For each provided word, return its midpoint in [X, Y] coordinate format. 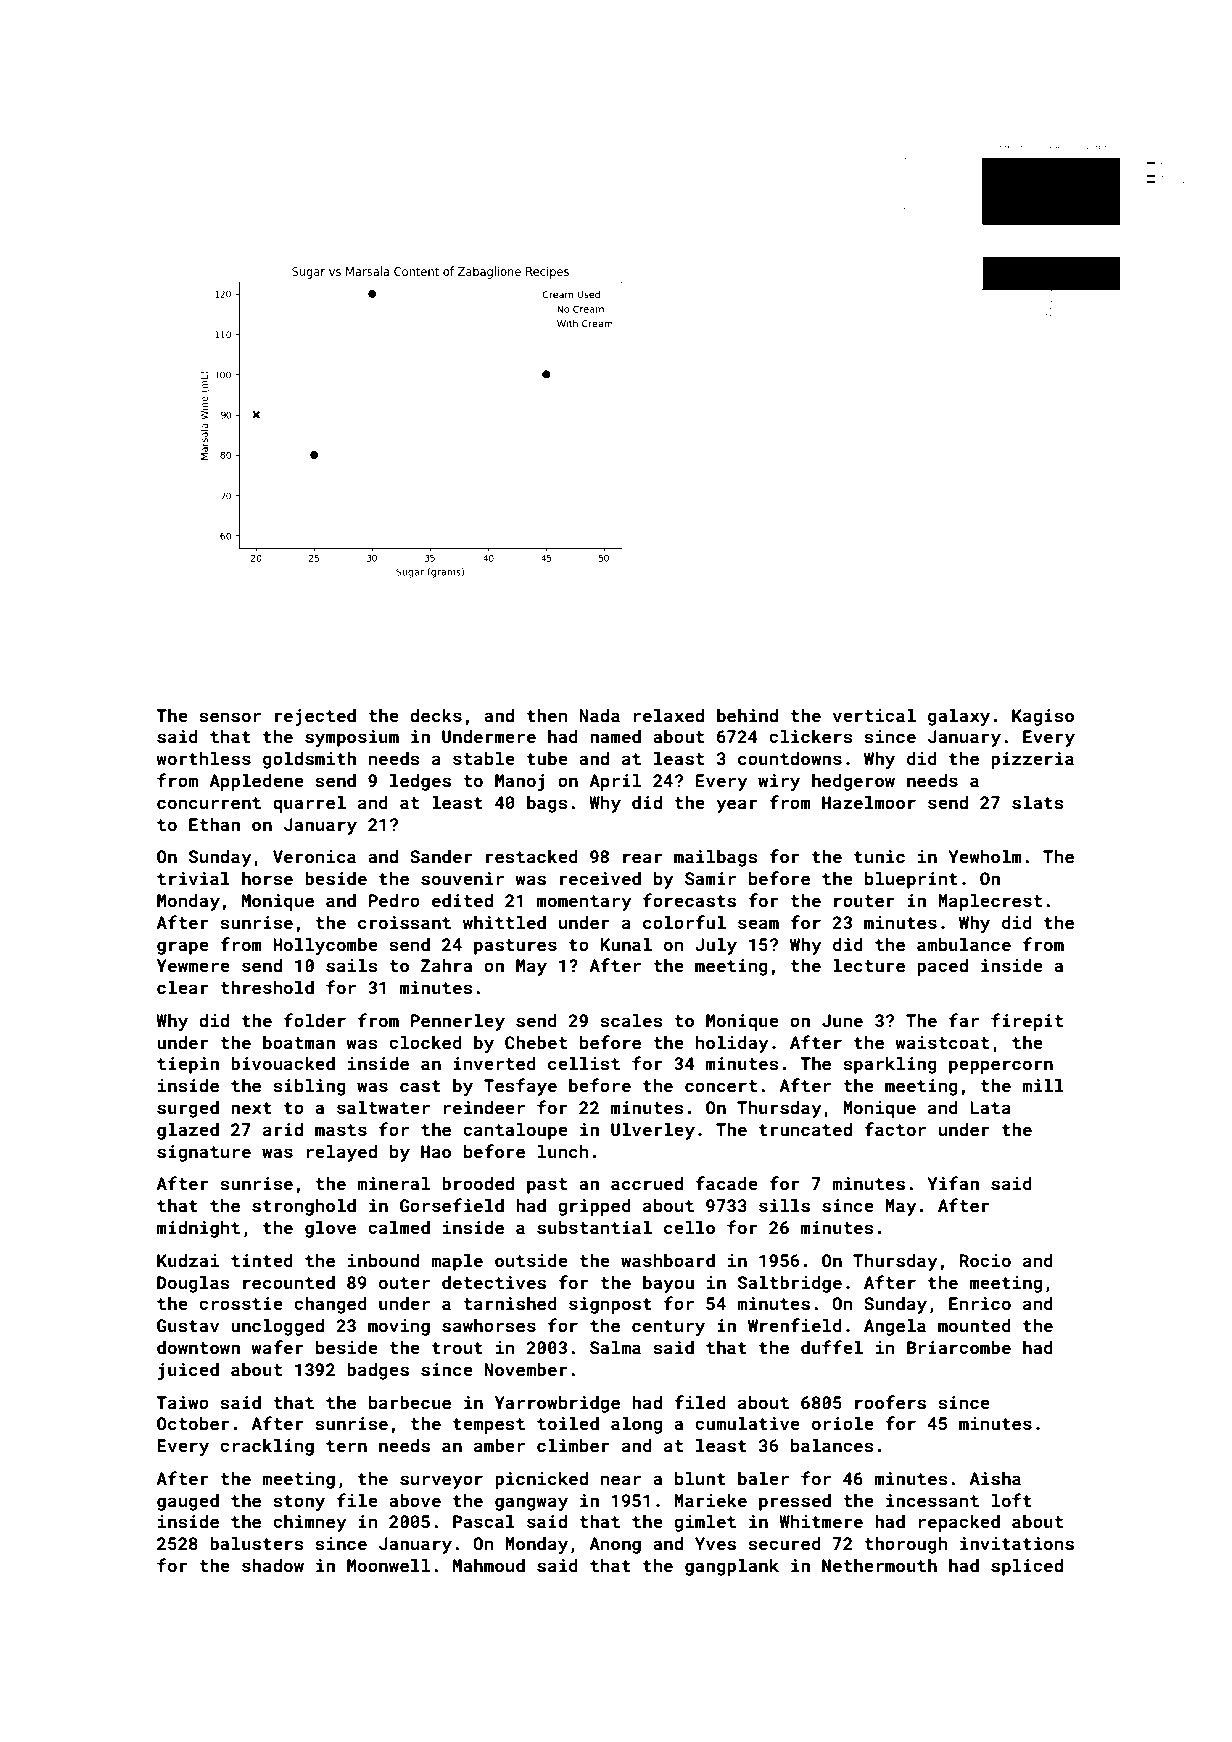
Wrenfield [795, 1325]
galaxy [959, 717]
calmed [399, 1227]
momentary [584, 903]
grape [183, 948]
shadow [273, 1565]
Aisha [995, 1478]
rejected [315, 717]
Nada [599, 715]
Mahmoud [489, 1565]
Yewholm [985, 856]
